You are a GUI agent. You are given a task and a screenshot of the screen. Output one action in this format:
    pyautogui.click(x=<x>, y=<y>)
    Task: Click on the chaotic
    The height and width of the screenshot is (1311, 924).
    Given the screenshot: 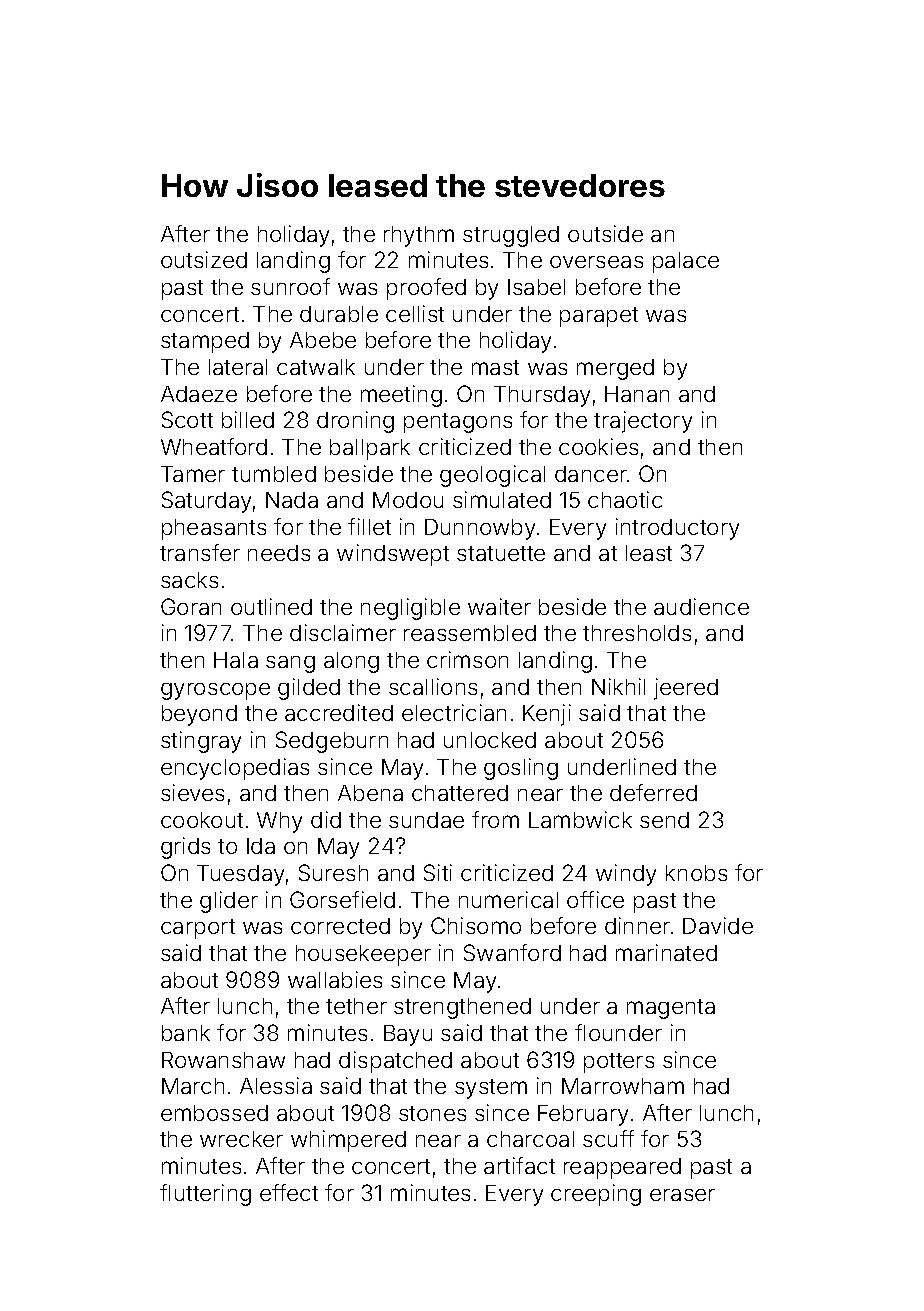 What is the action you would take?
    pyautogui.click(x=625, y=499)
